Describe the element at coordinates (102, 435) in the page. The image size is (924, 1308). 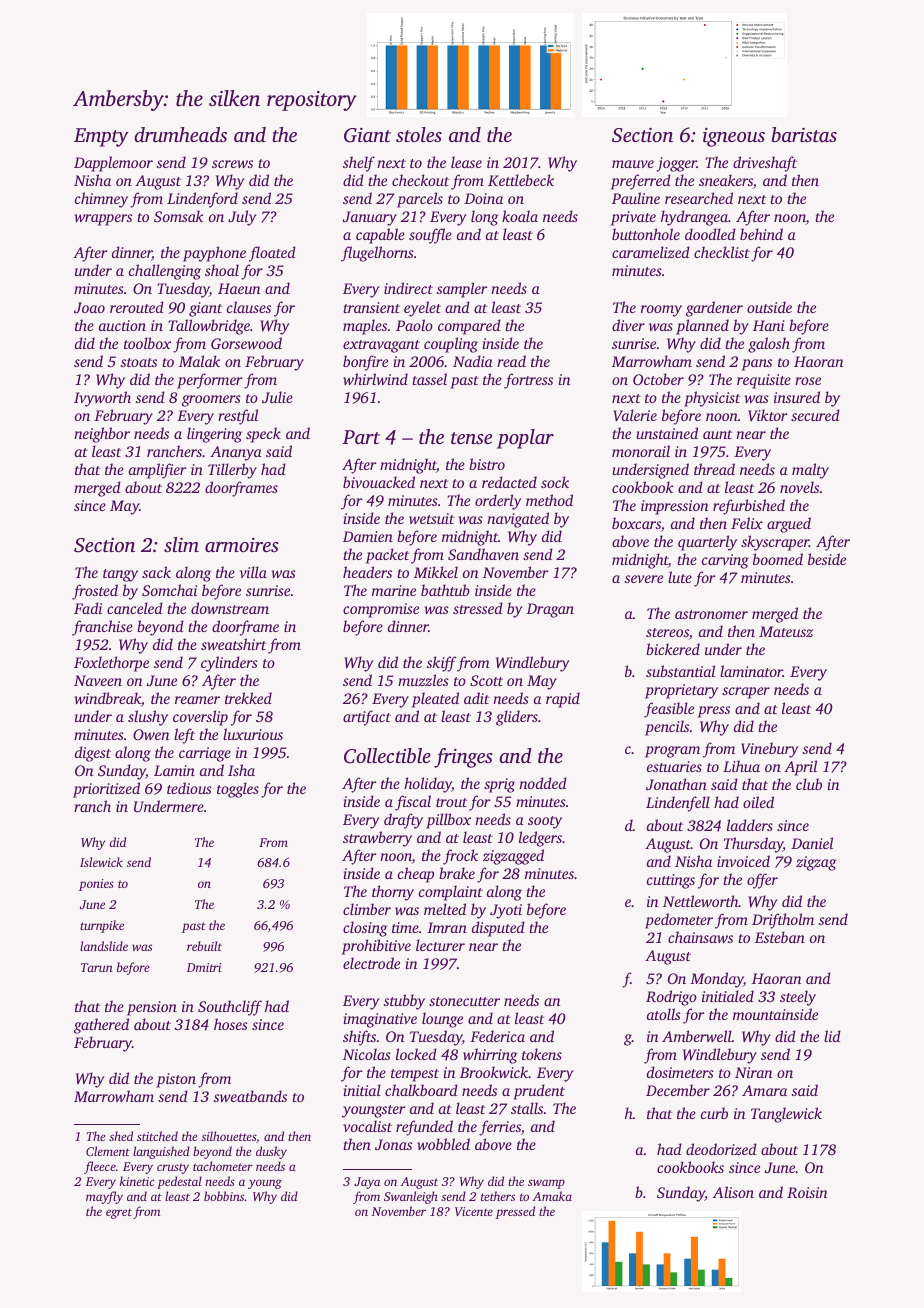
I see `neighbor` at that location.
